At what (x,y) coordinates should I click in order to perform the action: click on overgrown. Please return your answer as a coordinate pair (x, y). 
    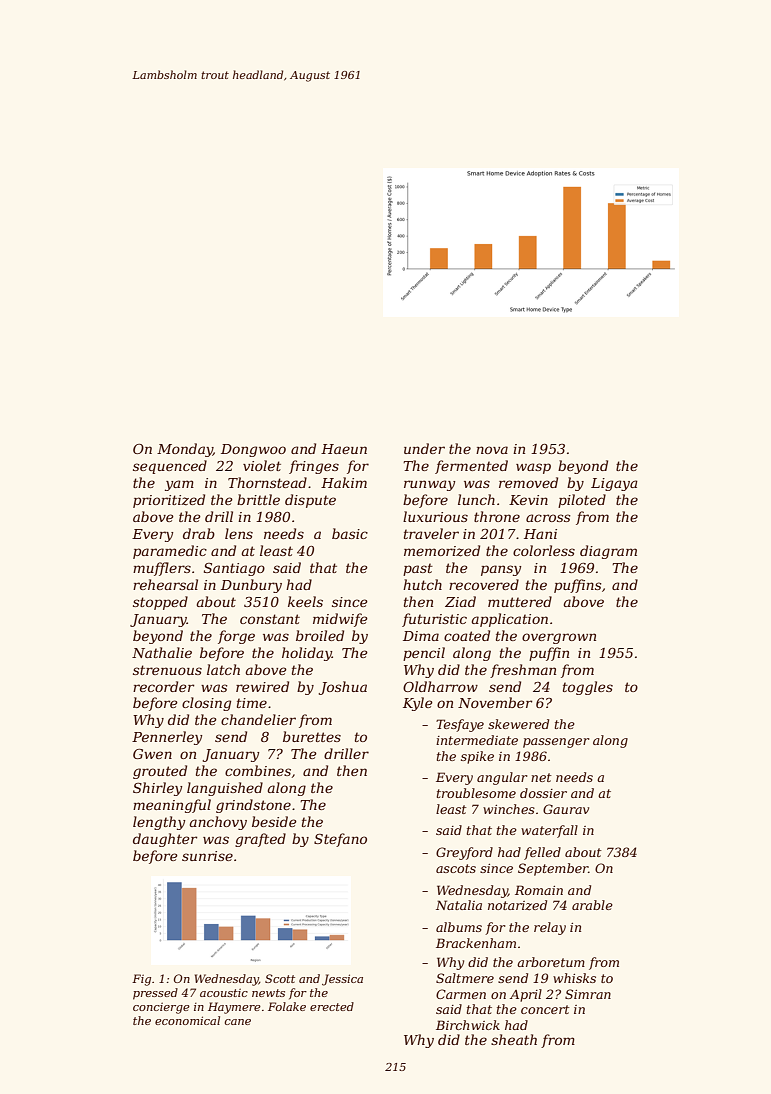
    Looking at the image, I should click on (559, 638).
